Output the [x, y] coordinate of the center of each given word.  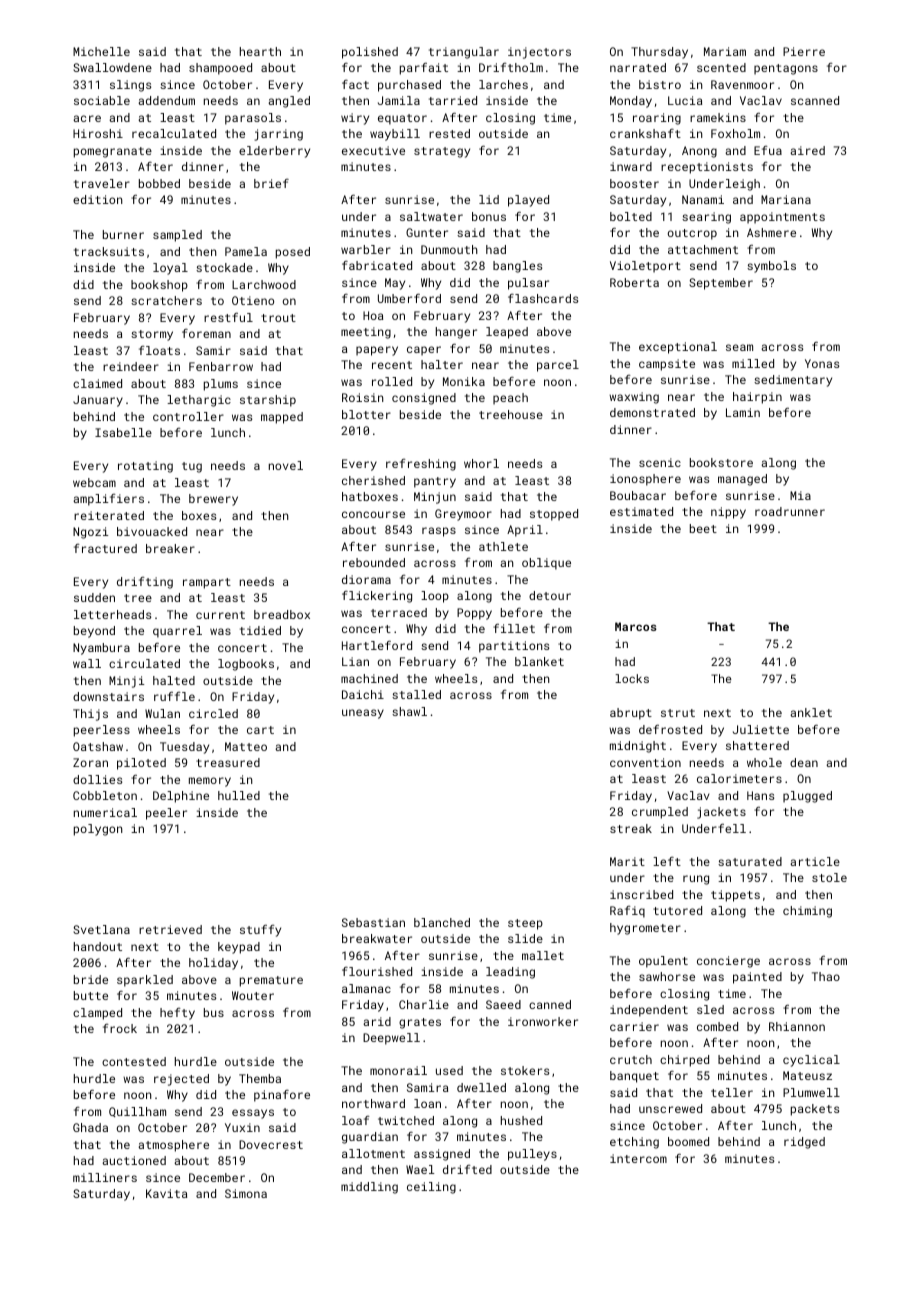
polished [370, 53]
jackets [721, 813]
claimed [97, 383]
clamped [97, 1014]
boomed [688, 1141]
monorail [398, 1070]
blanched [442, 922]
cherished [373, 480]
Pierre [804, 51]
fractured [105, 548]
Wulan [162, 713]
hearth [260, 51]
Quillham [137, 1112]
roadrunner [790, 511]
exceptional [678, 348]
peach [510, 399]
